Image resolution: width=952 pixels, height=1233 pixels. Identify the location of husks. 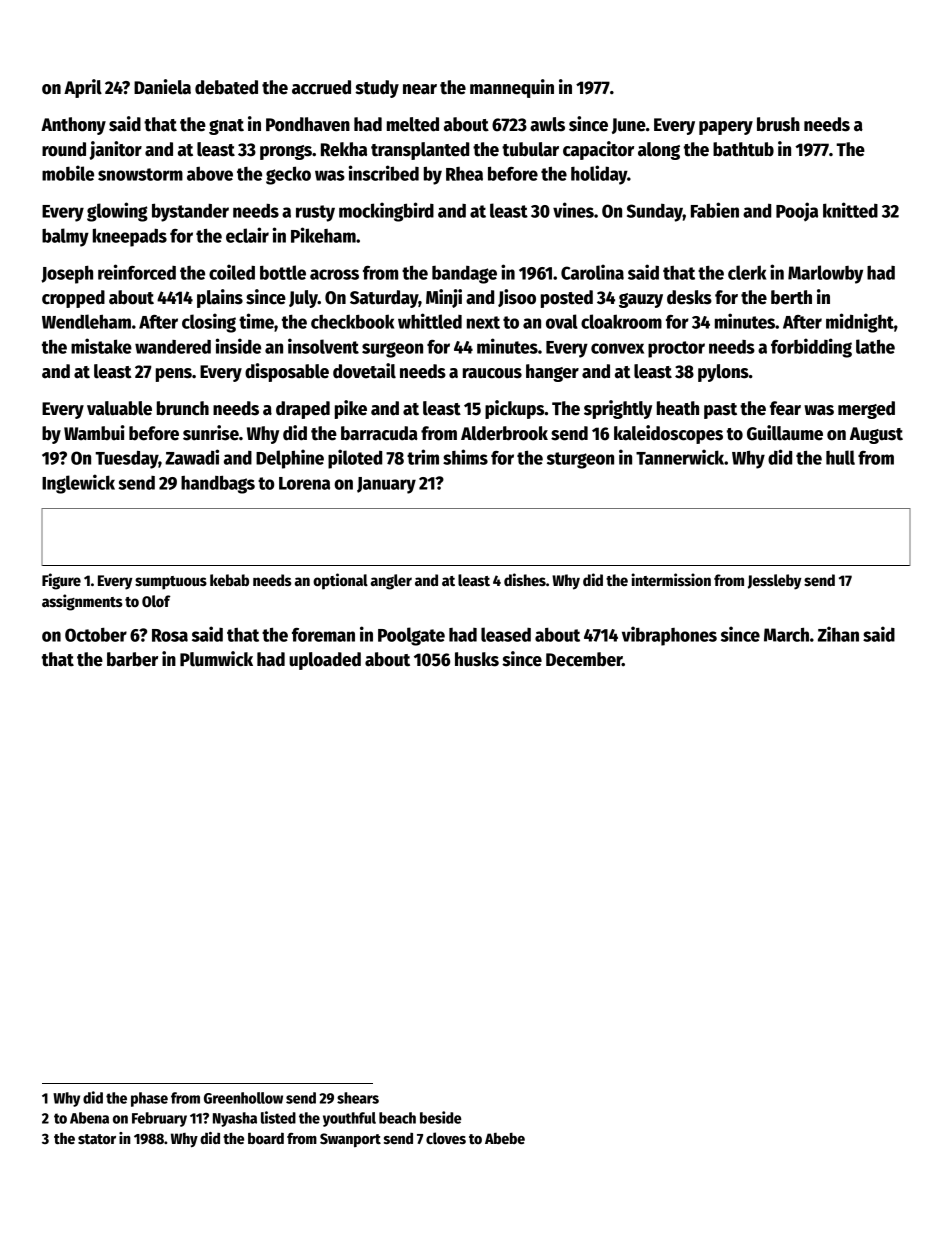
(477, 659).
